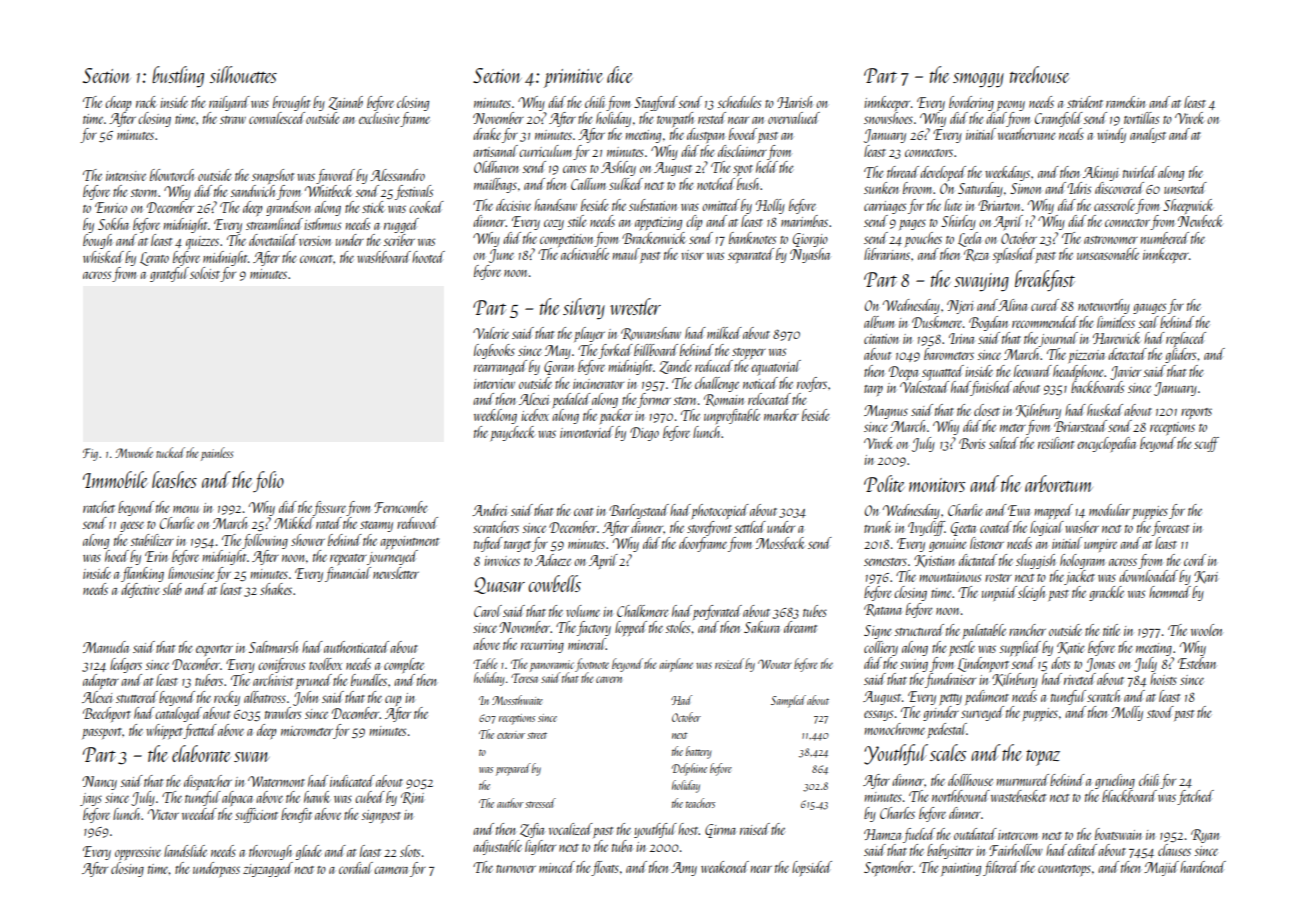 Image resolution: width=1308 pixels, height=924 pixels. What do you see at coordinates (315, 241) in the image?
I see `version` at bounding box center [315, 241].
